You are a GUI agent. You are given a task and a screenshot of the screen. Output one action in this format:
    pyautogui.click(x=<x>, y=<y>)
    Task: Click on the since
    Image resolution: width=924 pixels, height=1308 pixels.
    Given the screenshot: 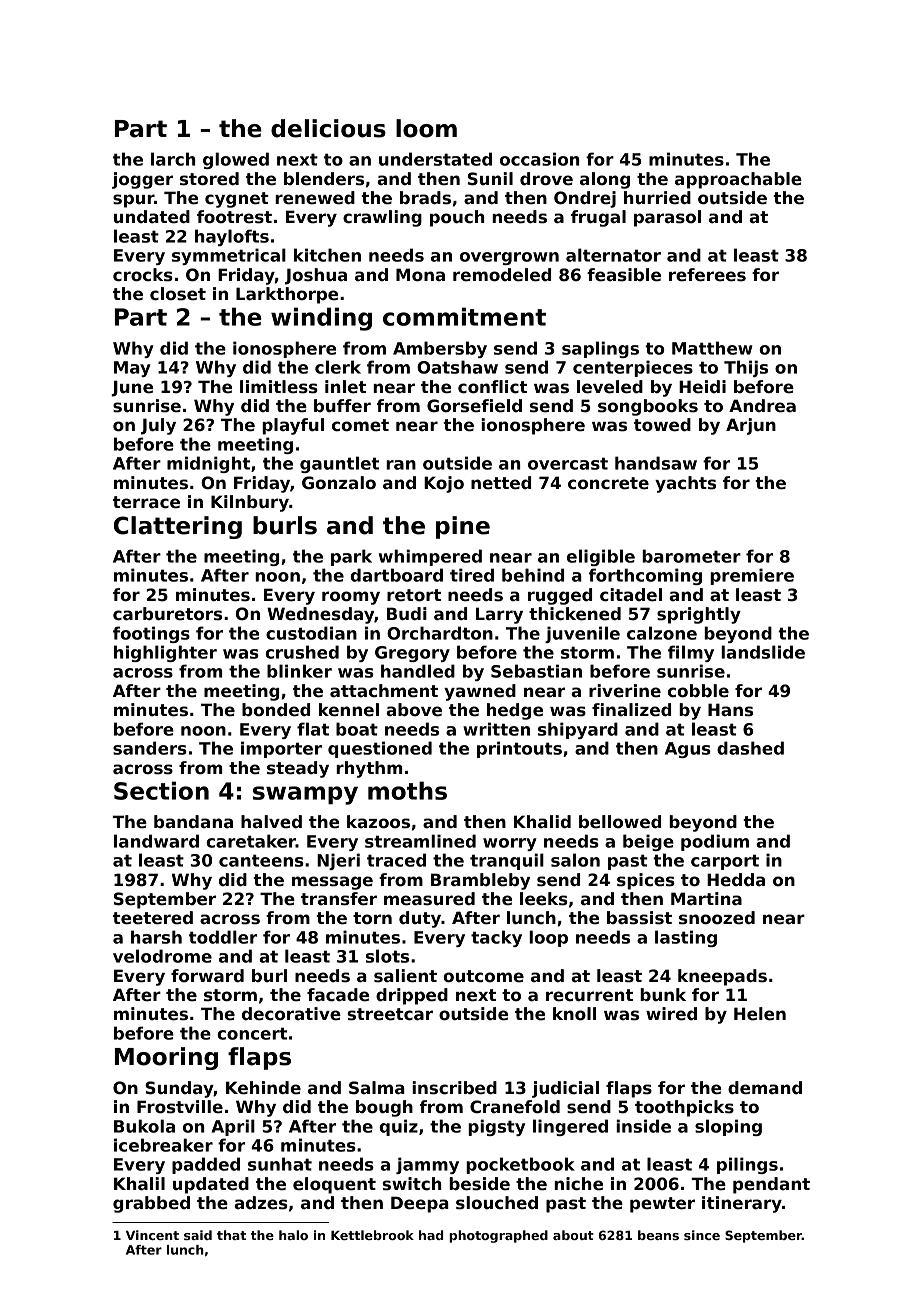 What is the action you would take?
    pyautogui.click(x=702, y=1235)
